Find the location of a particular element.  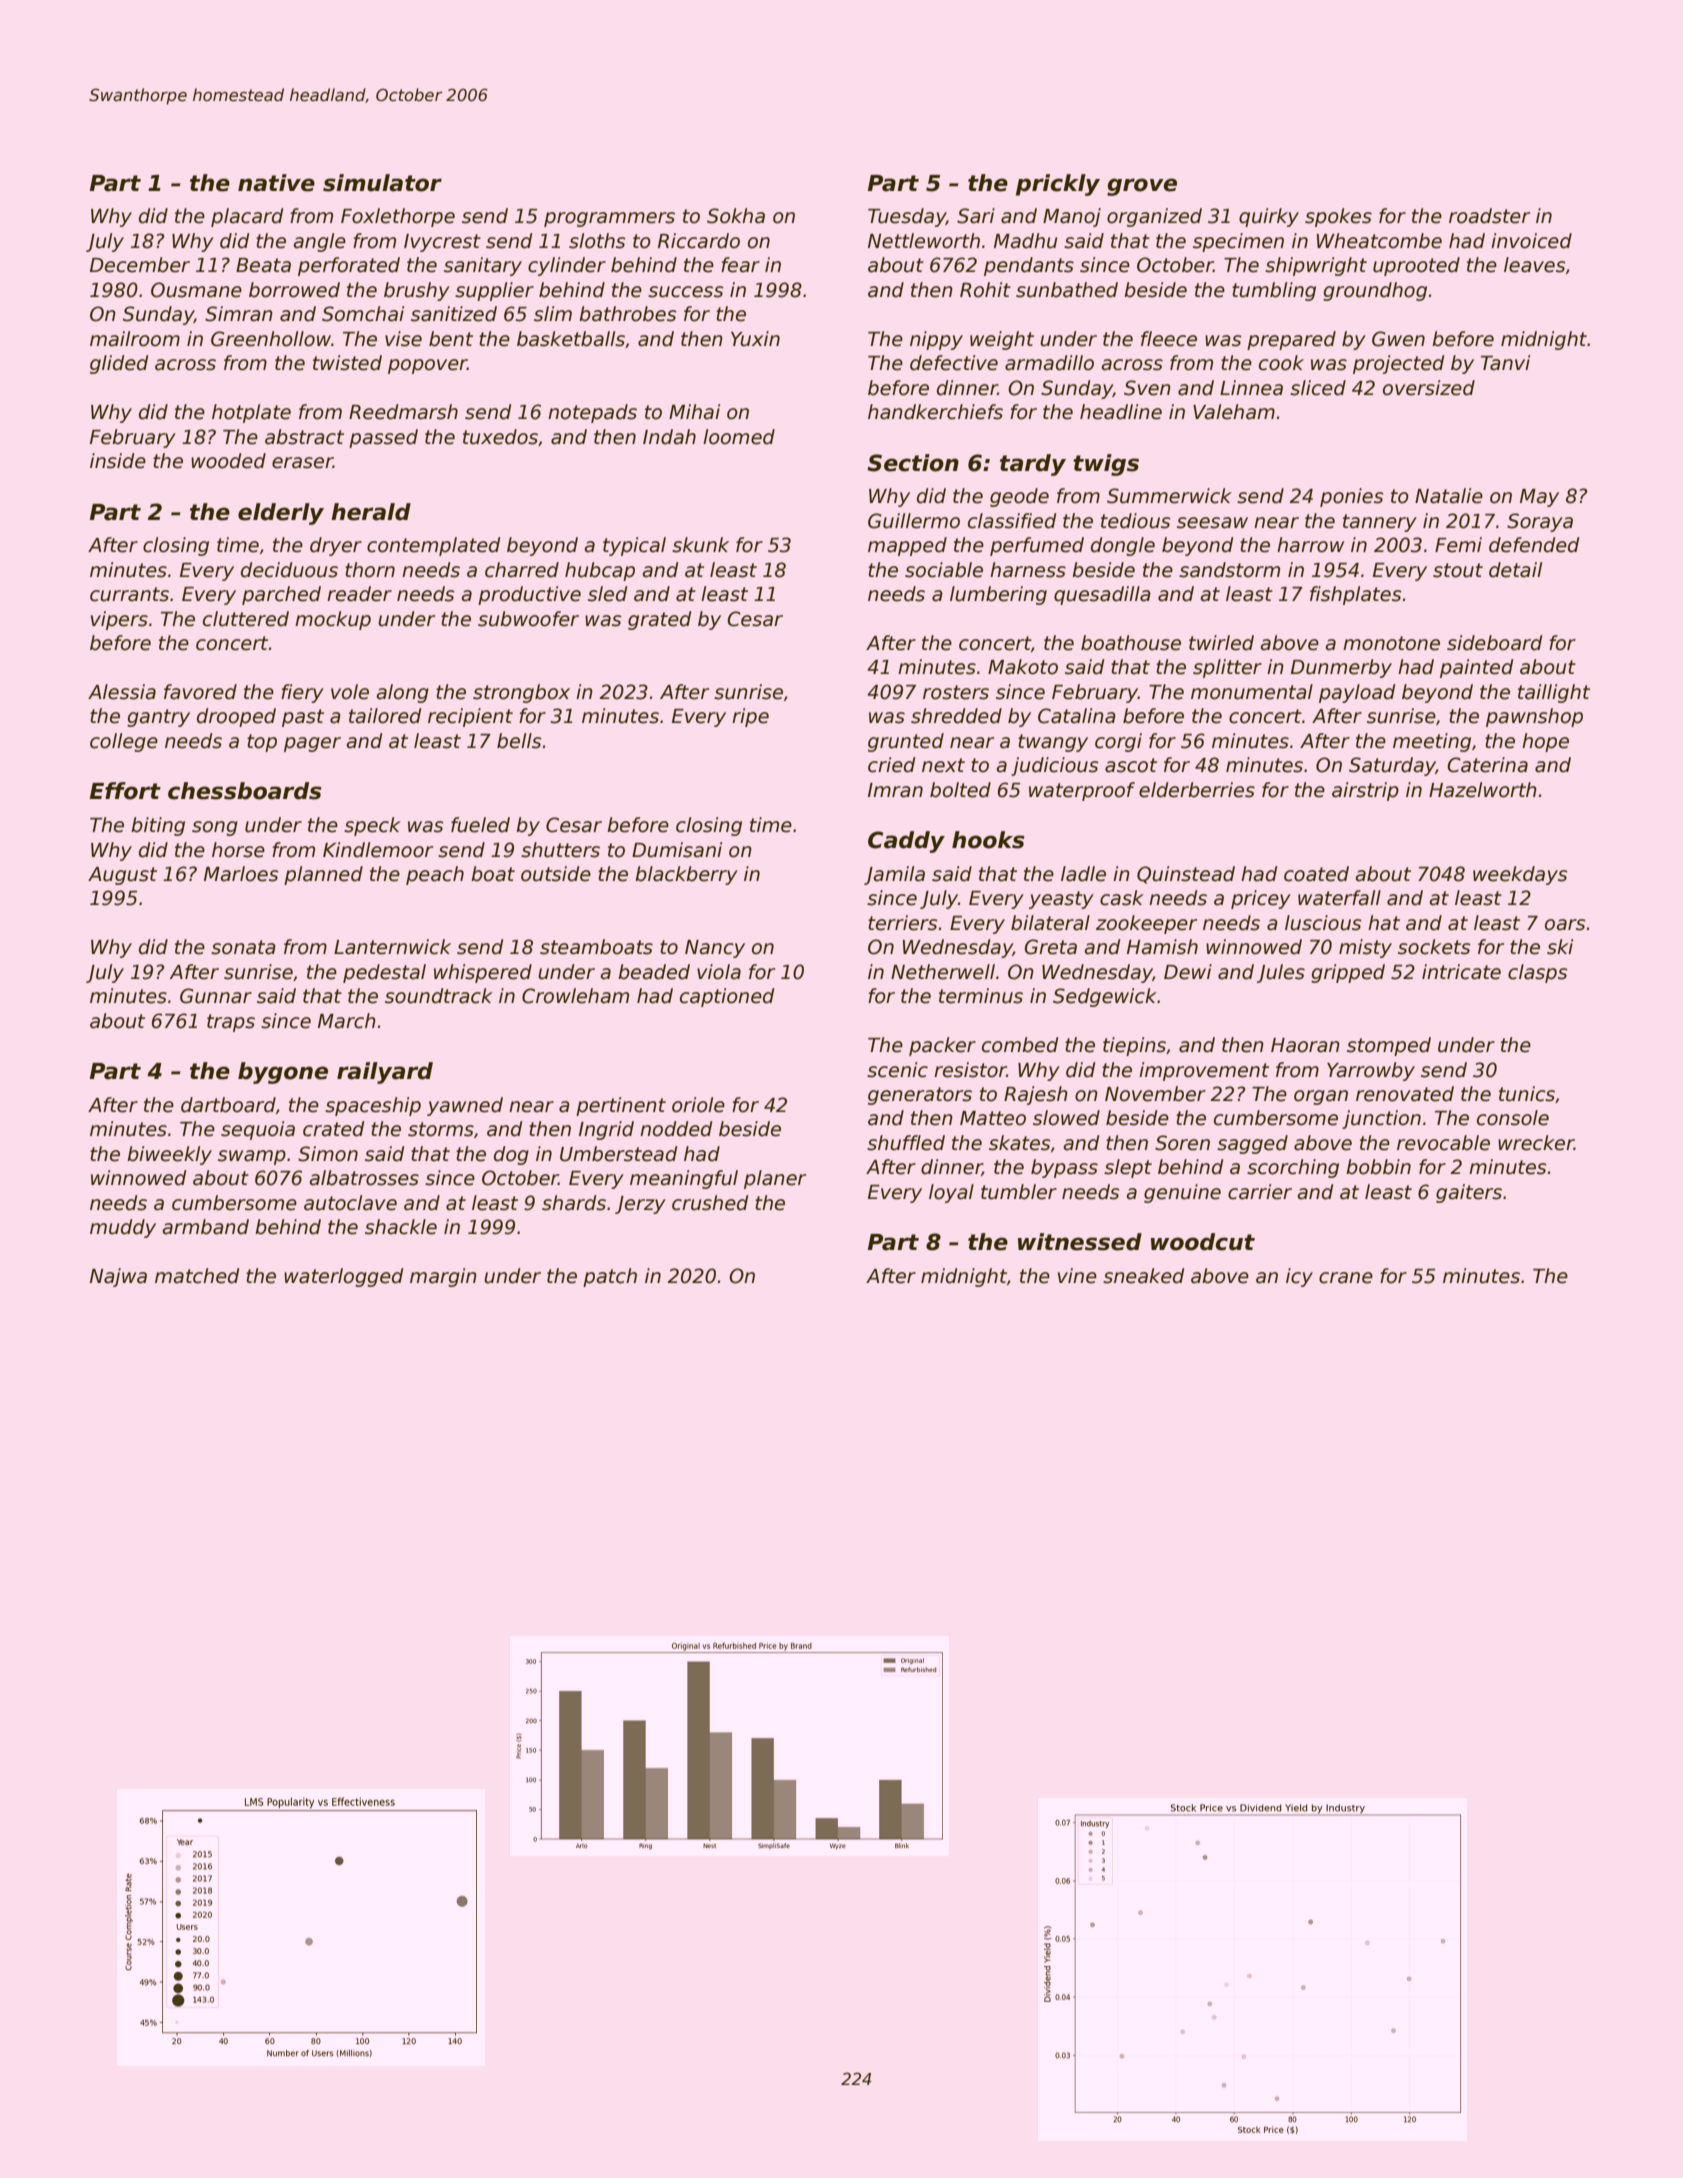

witnessed is located at coordinates (1080, 1242).
